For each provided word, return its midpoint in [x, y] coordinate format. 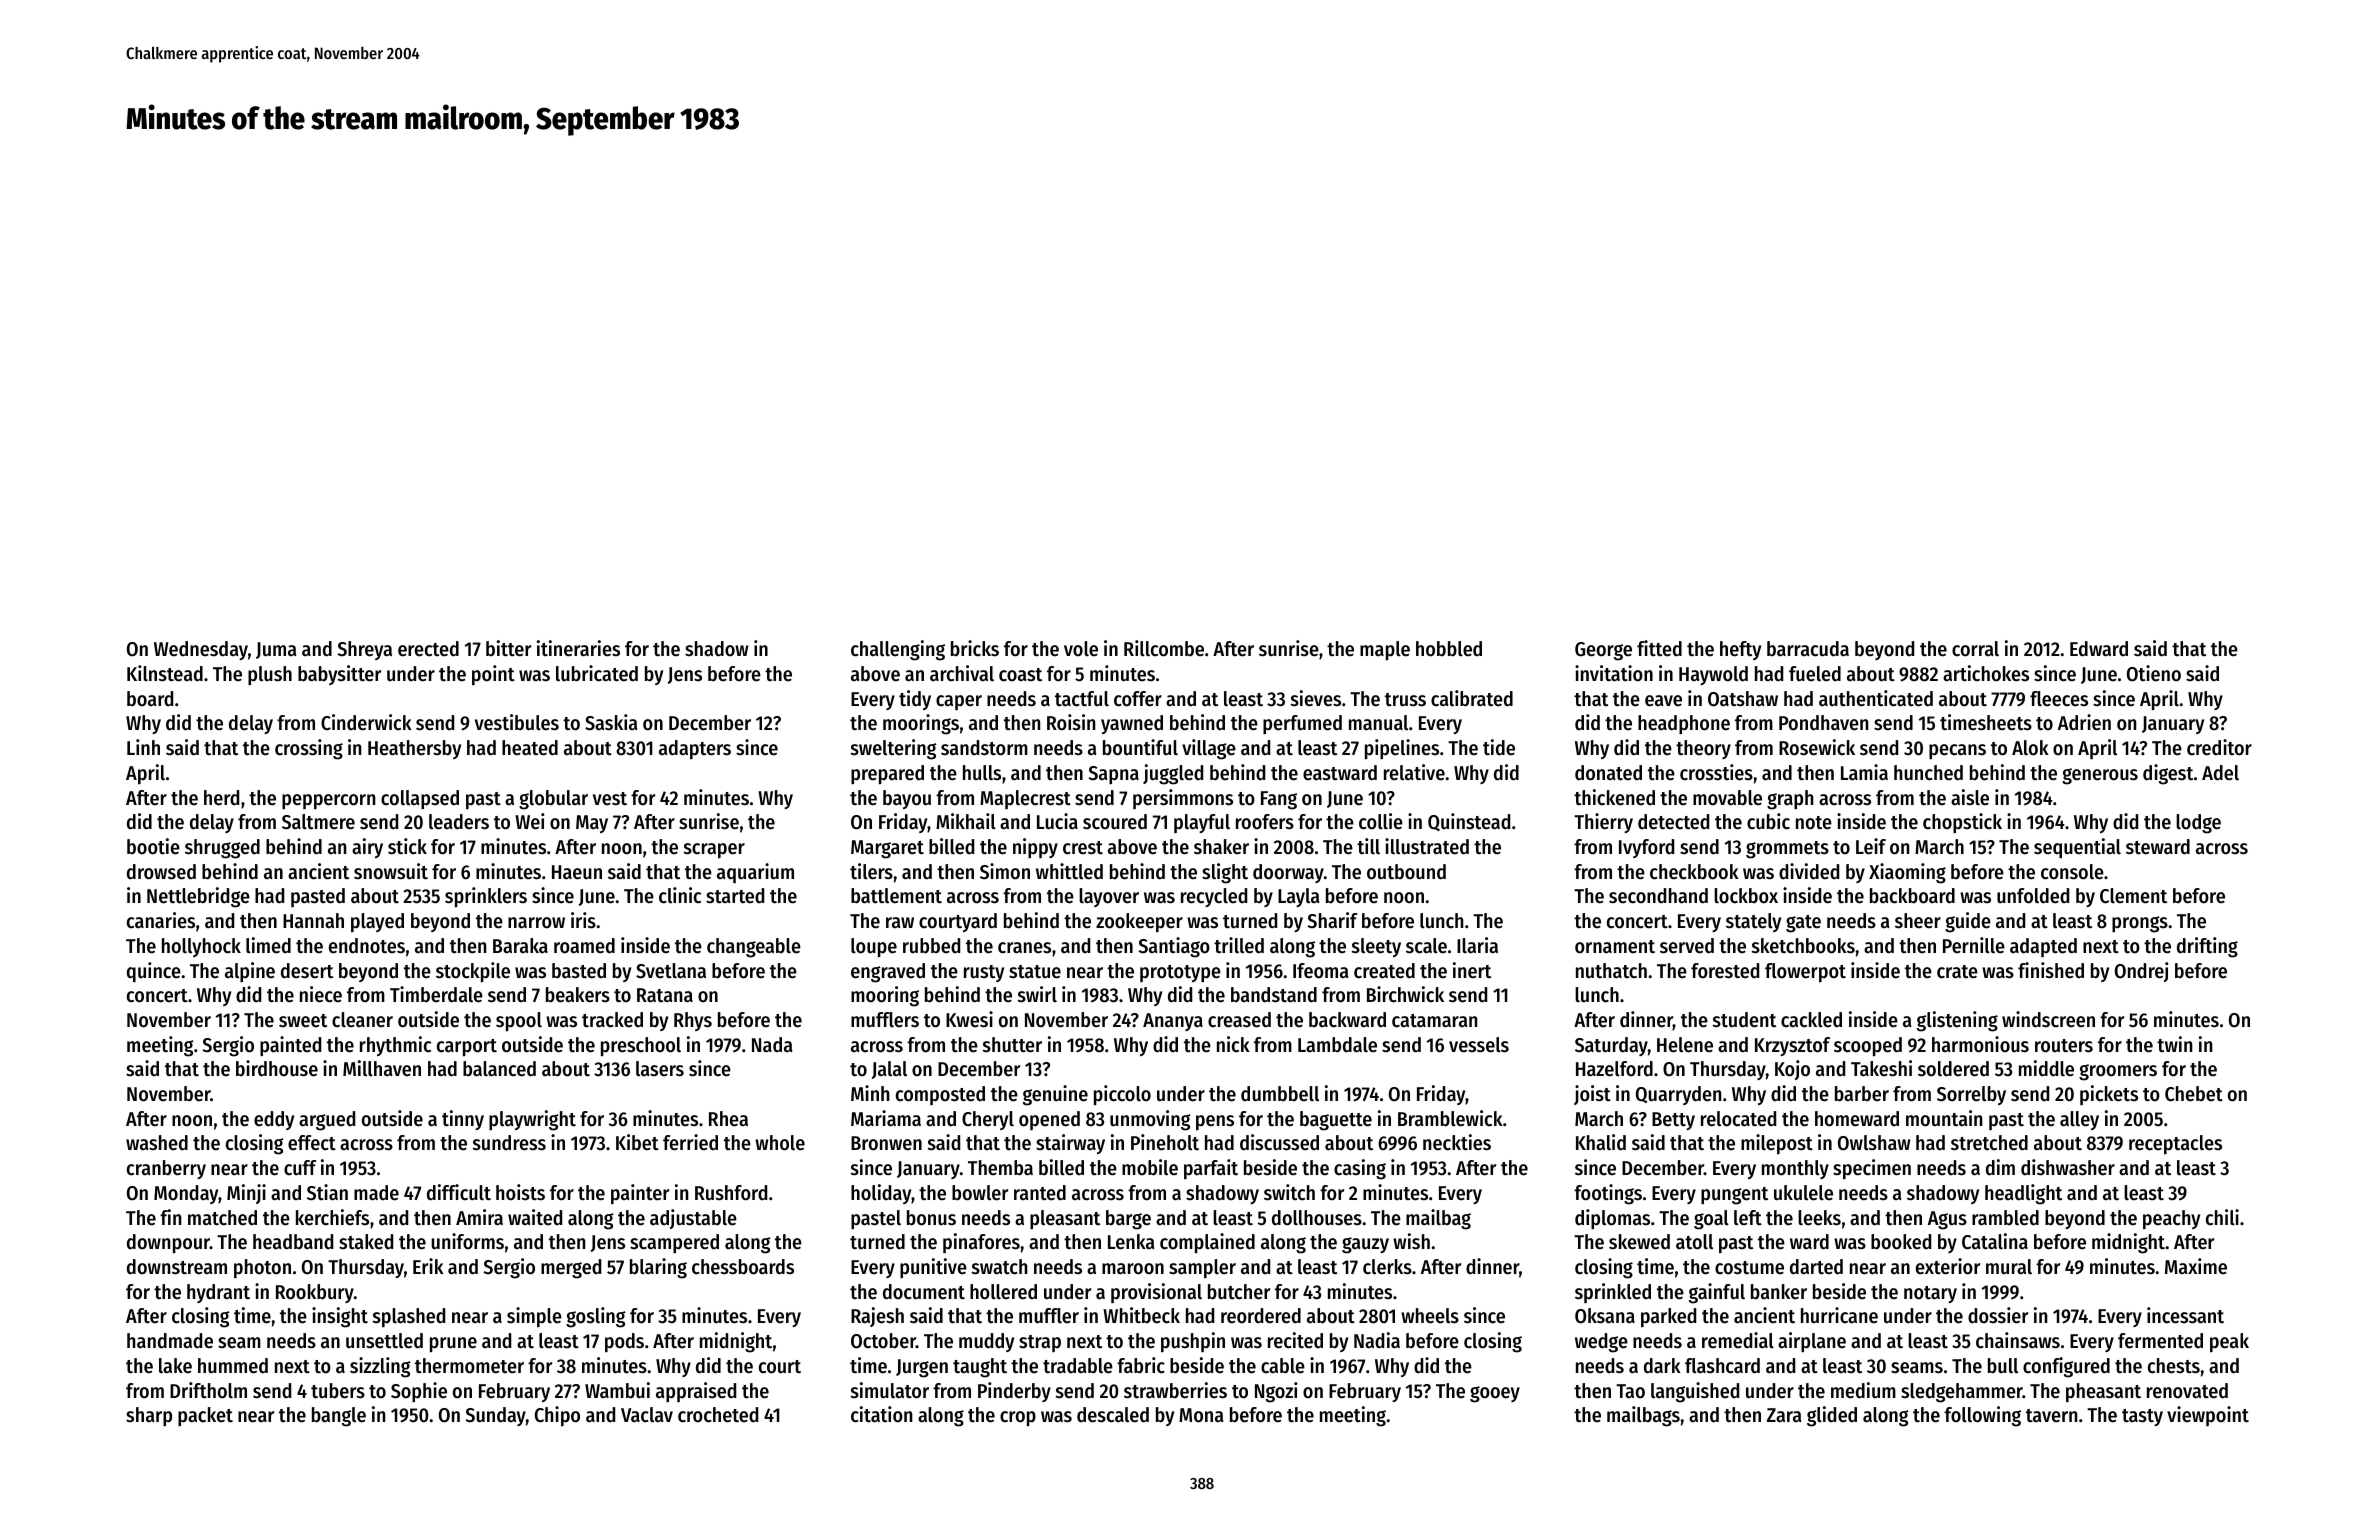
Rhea [728, 1119]
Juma [276, 650]
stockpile [473, 972]
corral [1975, 649]
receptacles [2175, 1145]
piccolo [1122, 1095]
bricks [975, 648]
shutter [1012, 1045]
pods [624, 1343]
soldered [1953, 1069]
